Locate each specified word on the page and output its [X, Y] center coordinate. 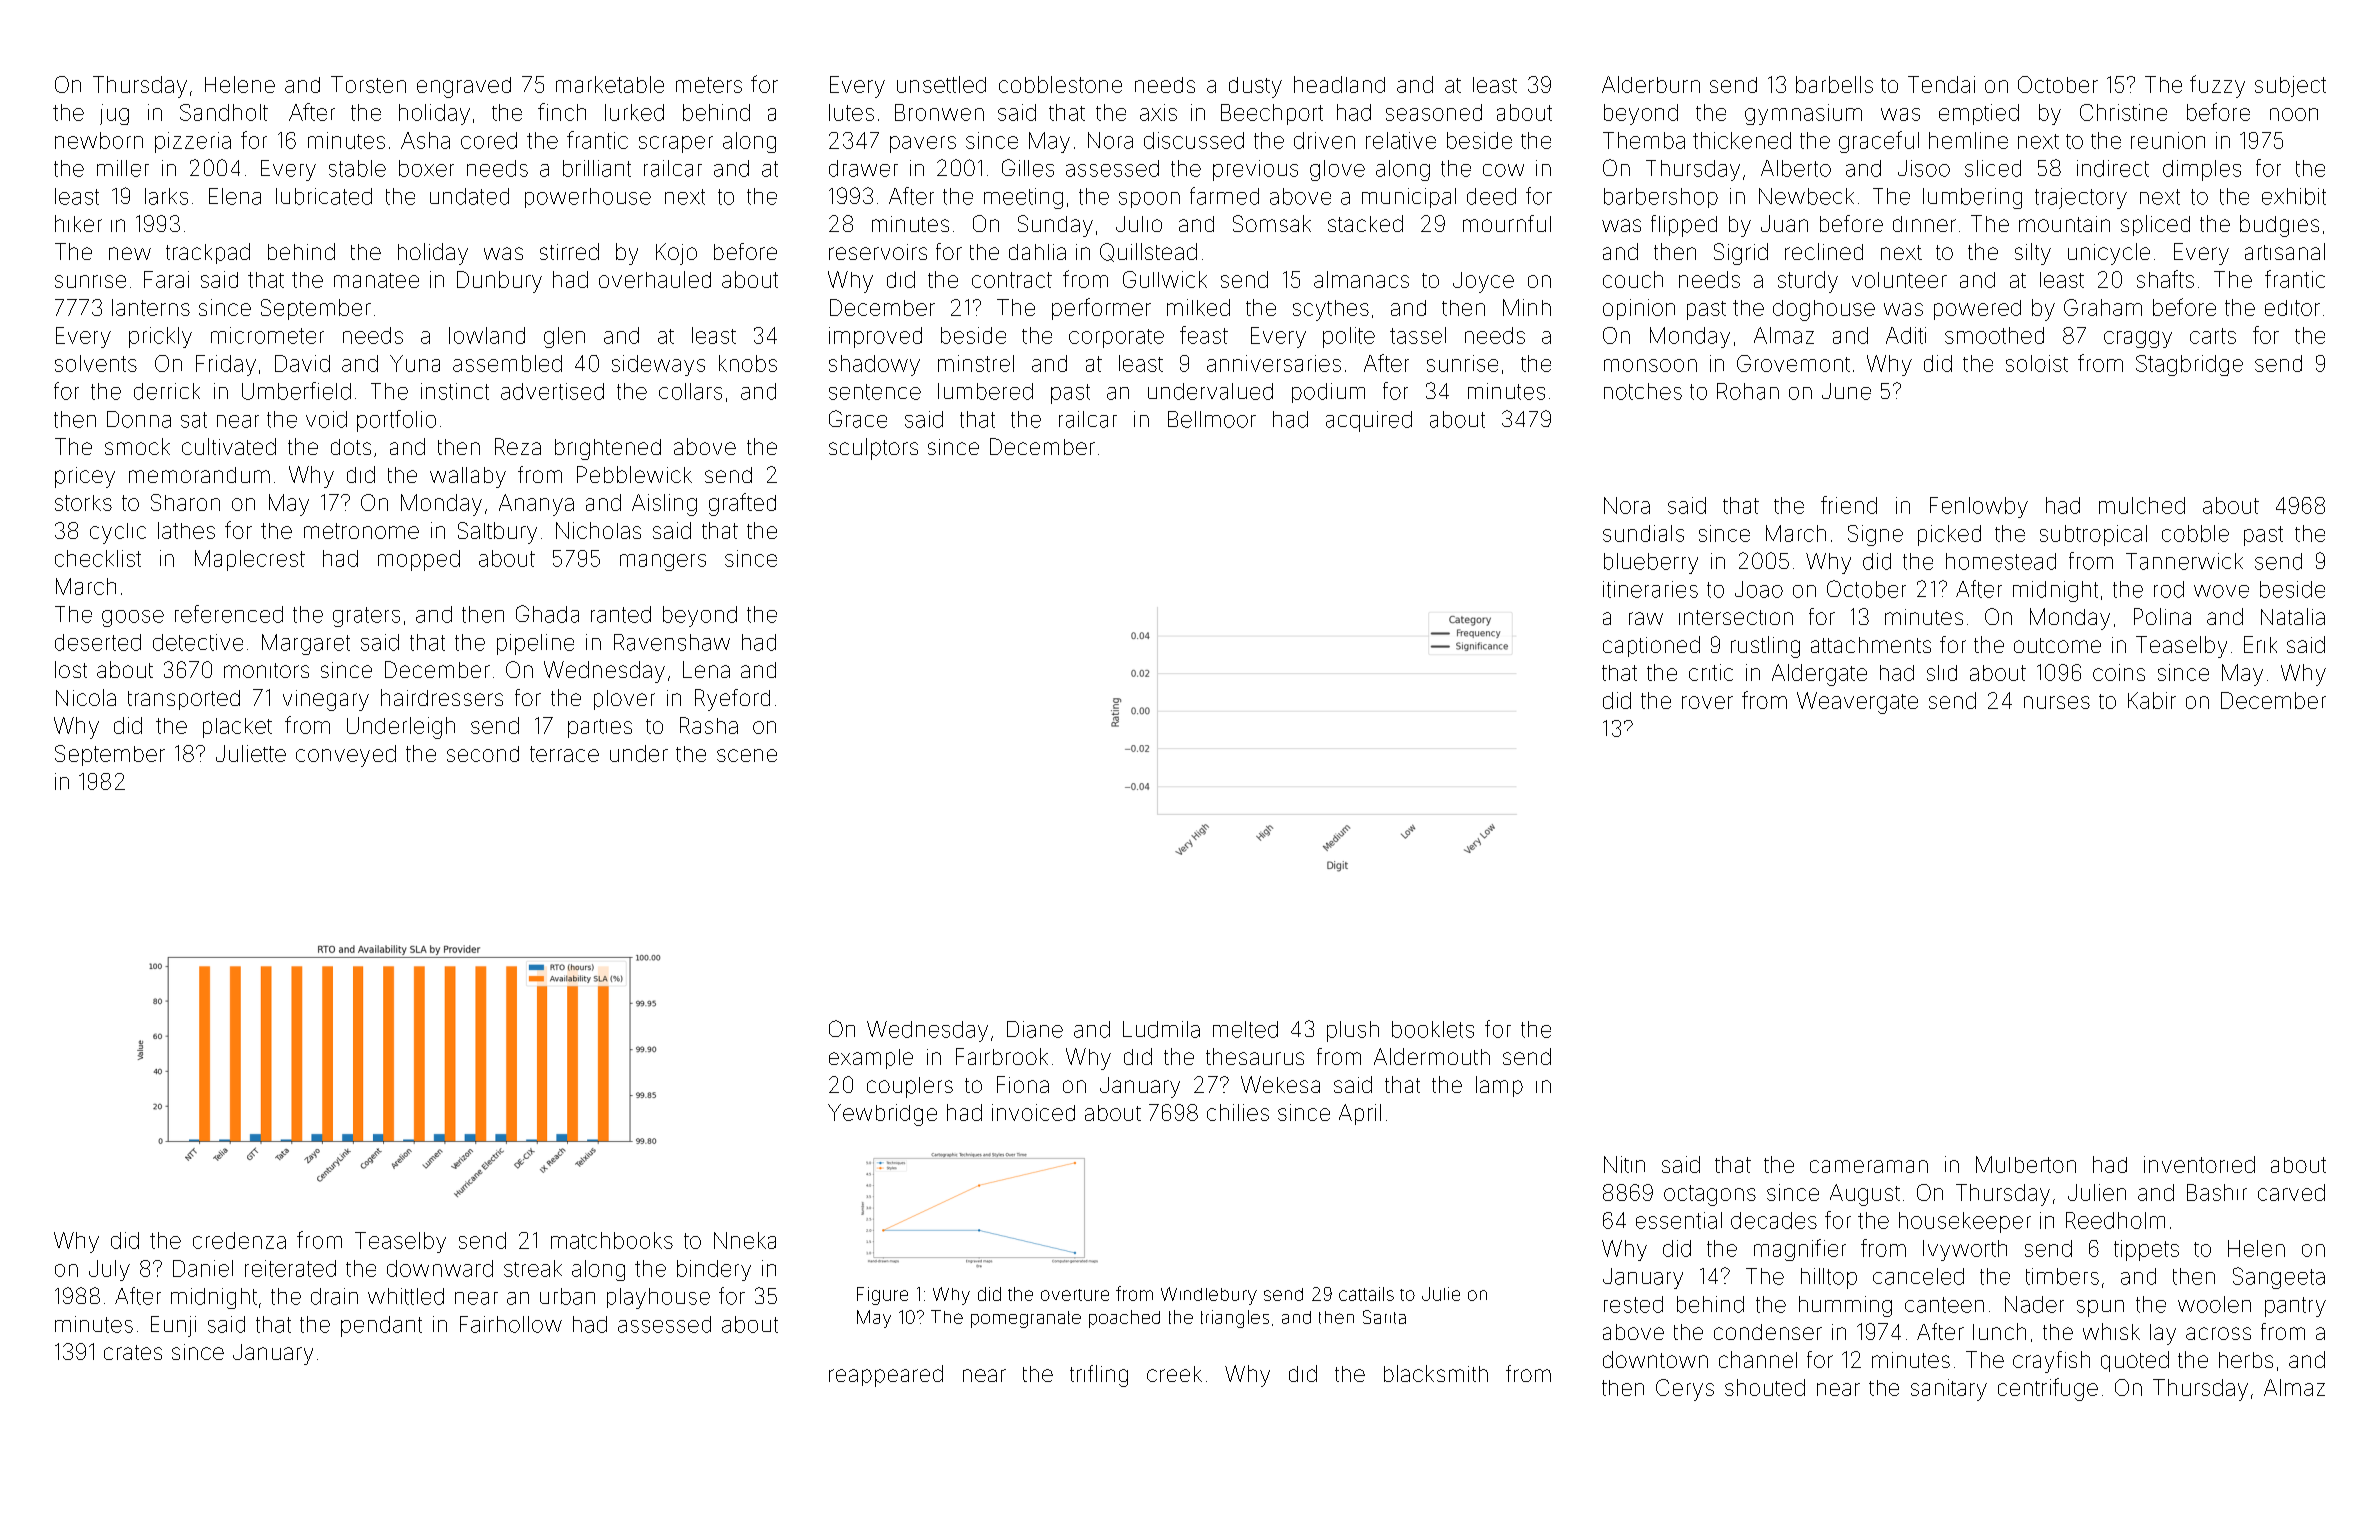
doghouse [1824, 310]
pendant [381, 1326]
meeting [1023, 198]
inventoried [2199, 1164]
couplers [910, 1087]
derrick [167, 391]
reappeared [886, 1376]
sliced [1993, 168]
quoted [2135, 1361]
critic [1711, 672]
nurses [2057, 702]
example [871, 1059]
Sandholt [224, 112]
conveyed [346, 756]
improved [875, 337]
